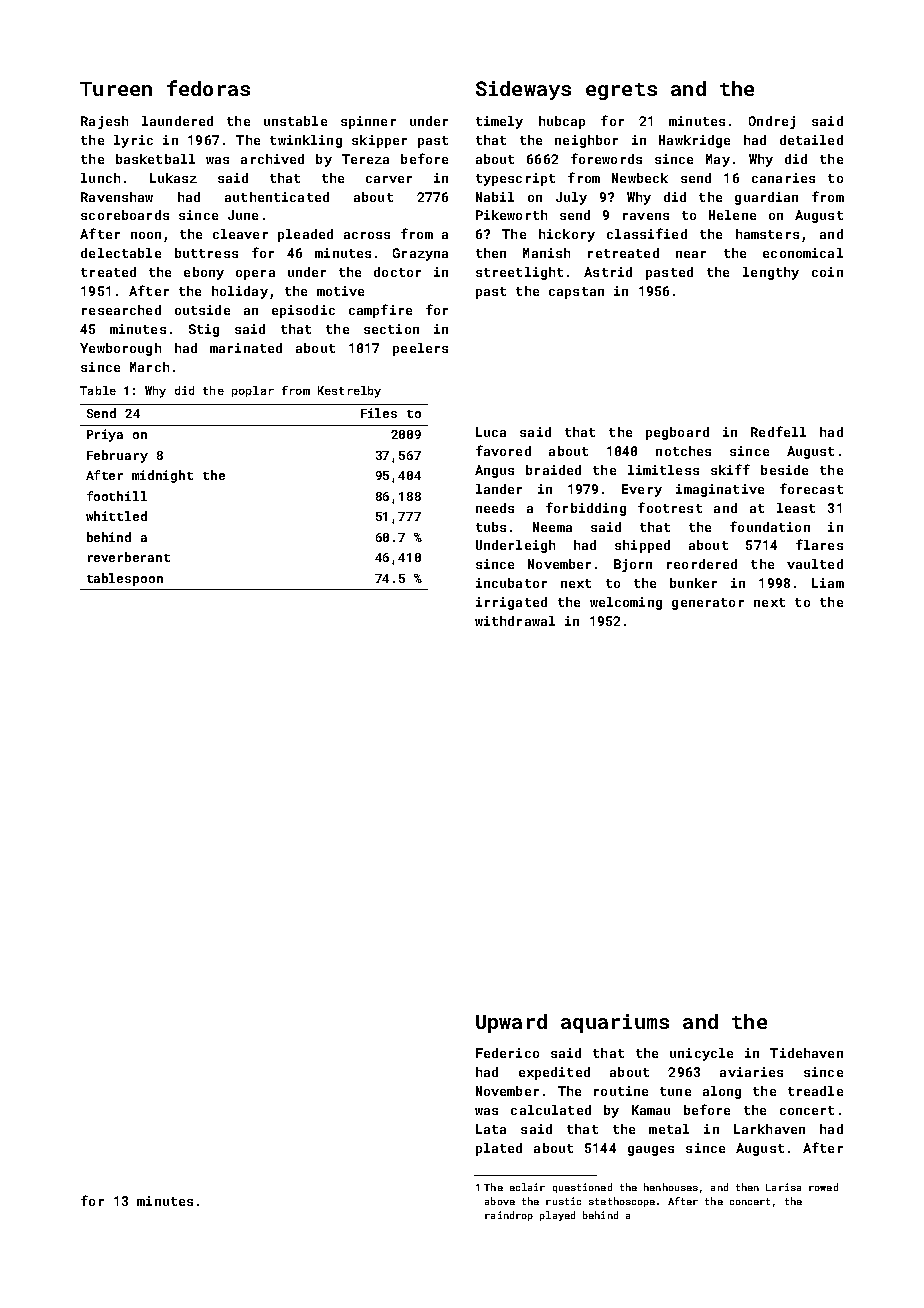  I want to click on egrets, so click(621, 91).
